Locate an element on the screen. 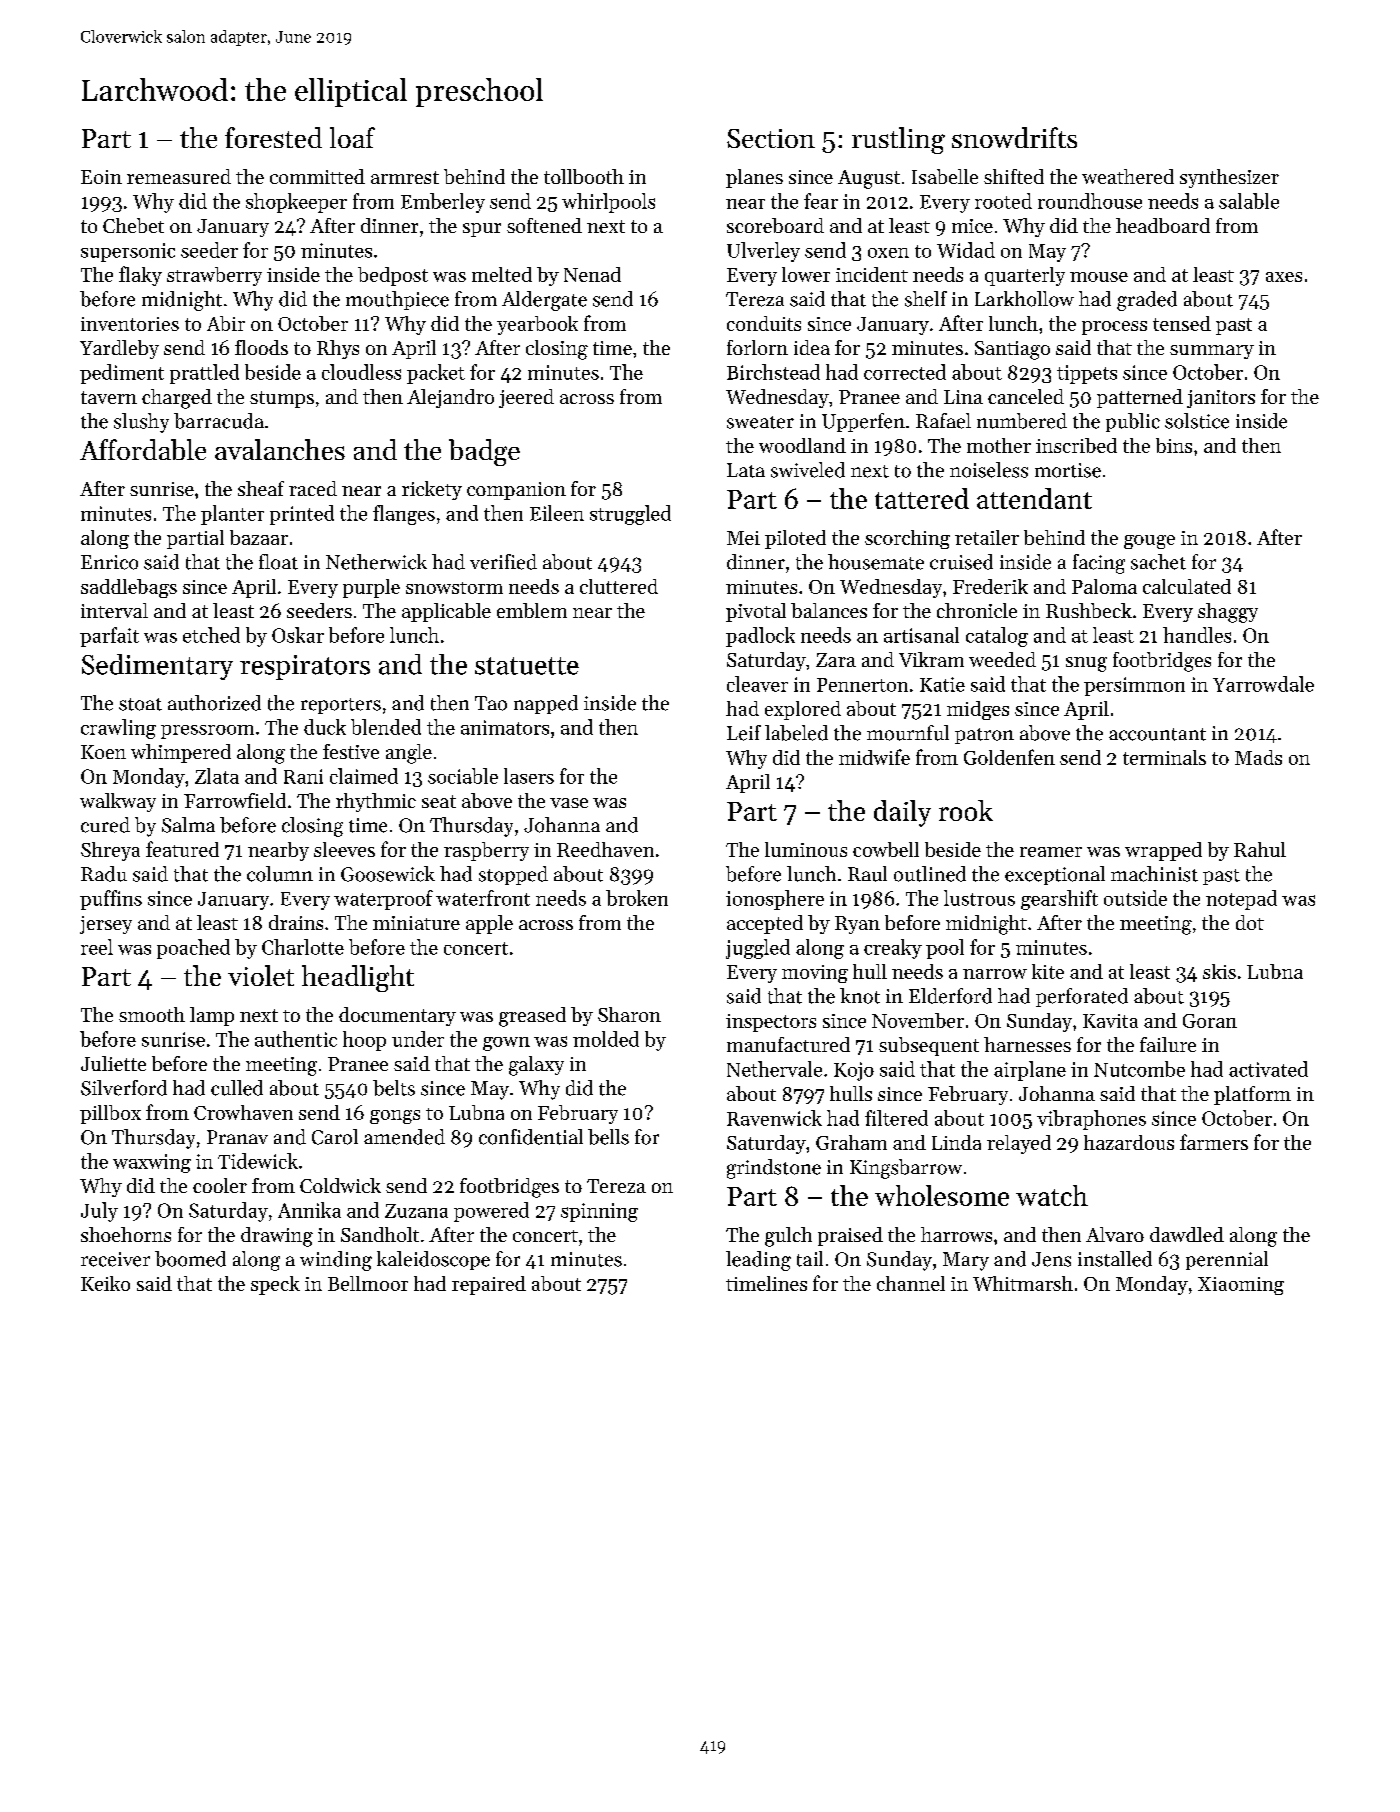 The width and height of the screenshot is (1400, 1812). Rahul is located at coordinates (1260, 849).
